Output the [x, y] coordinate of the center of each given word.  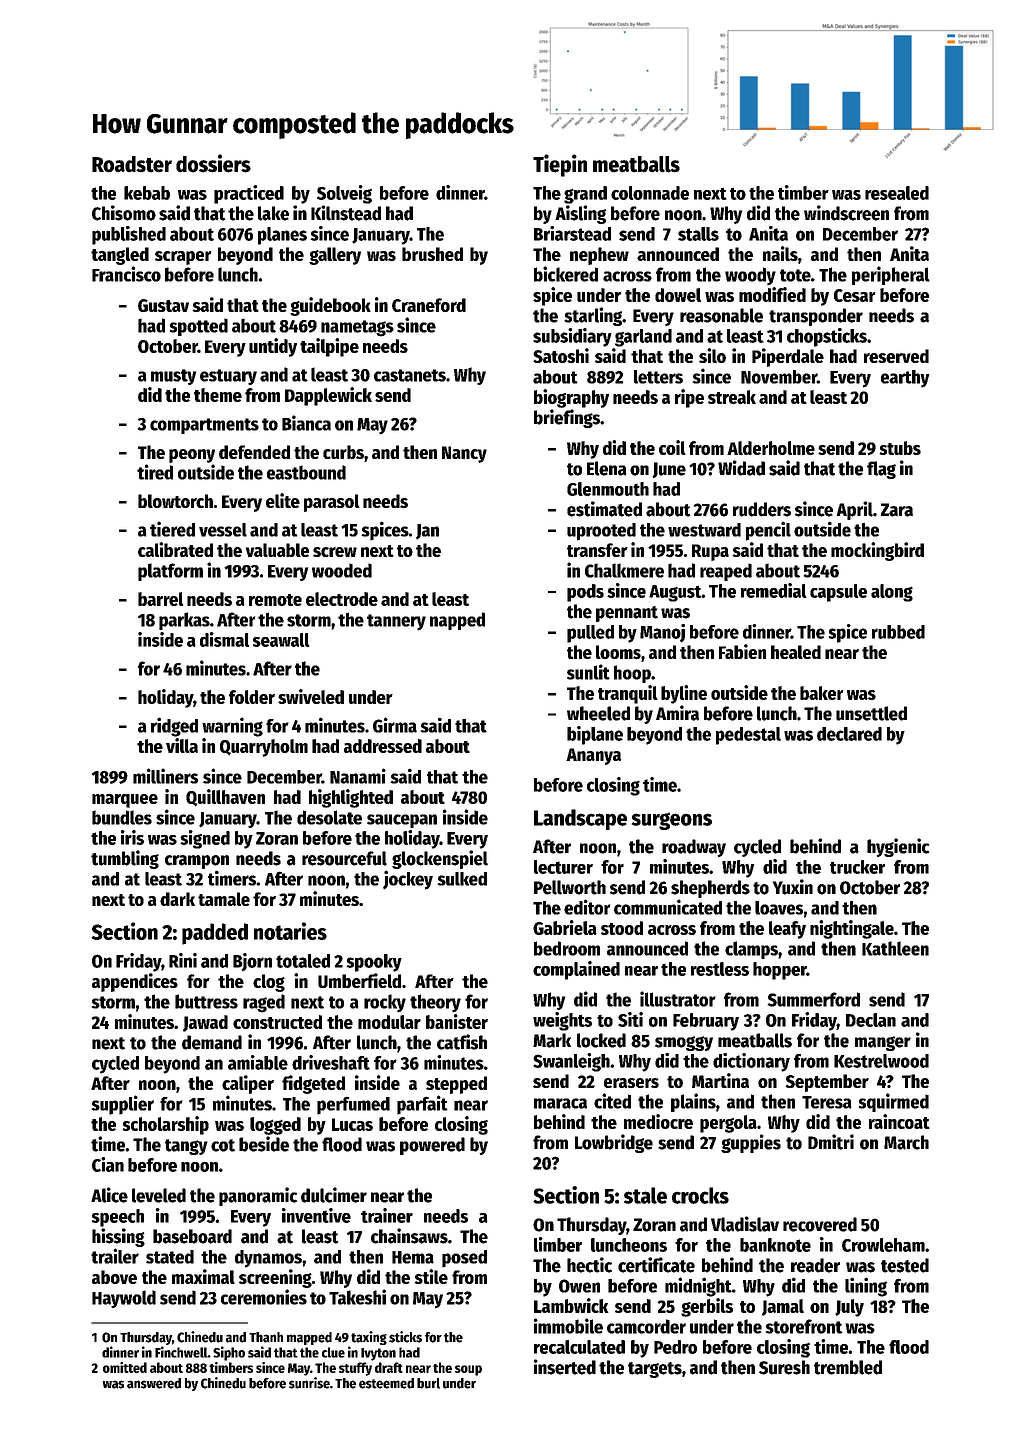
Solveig [344, 194]
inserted [565, 1367]
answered [154, 1383]
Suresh [784, 1367]
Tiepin [560, 165]
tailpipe [329, 347]
